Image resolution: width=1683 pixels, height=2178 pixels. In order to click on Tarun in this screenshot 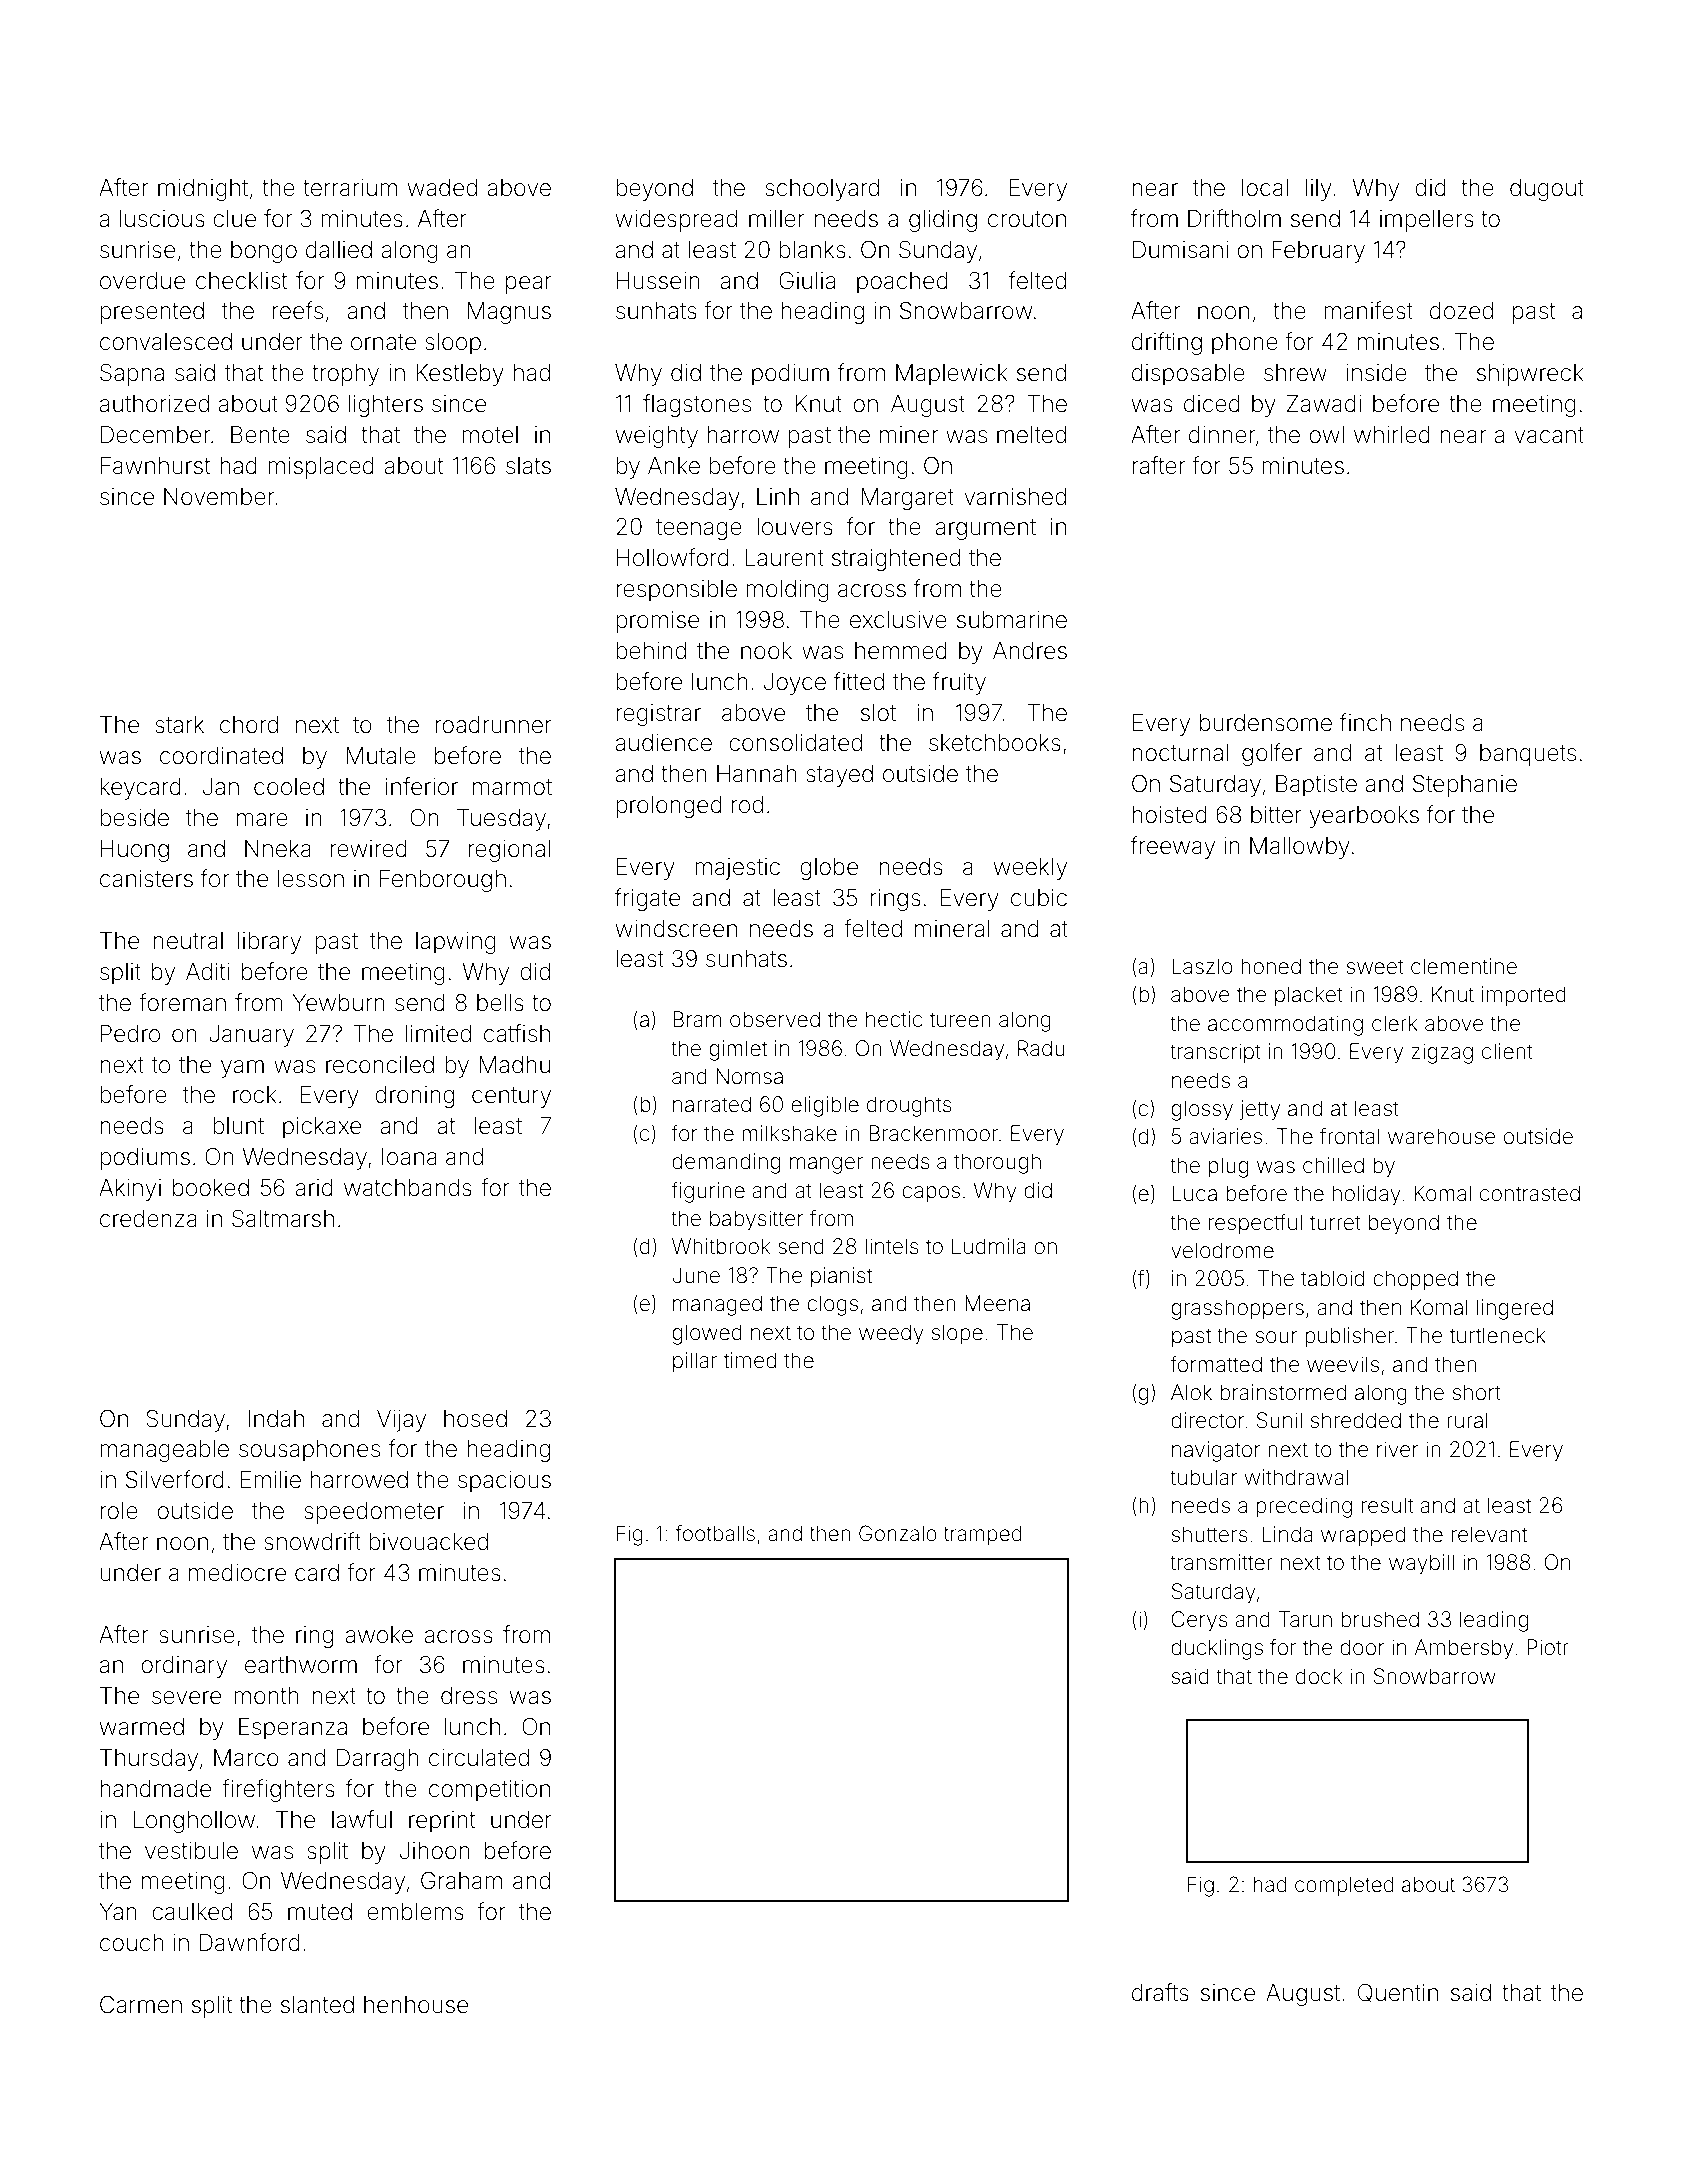, I will do `click(1305, 1619)`.
